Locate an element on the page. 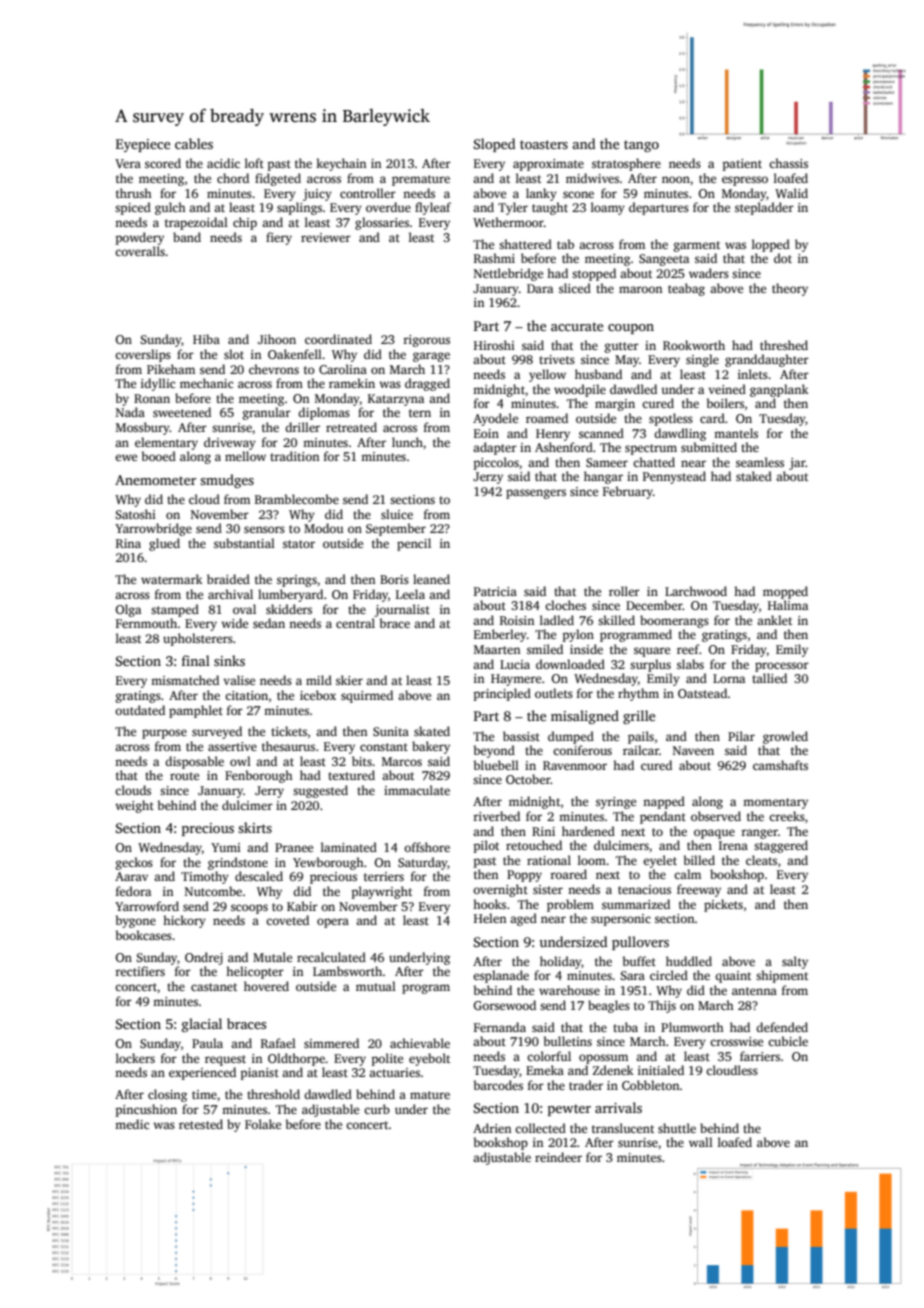  Modou is located at coordinates (323, 528).
